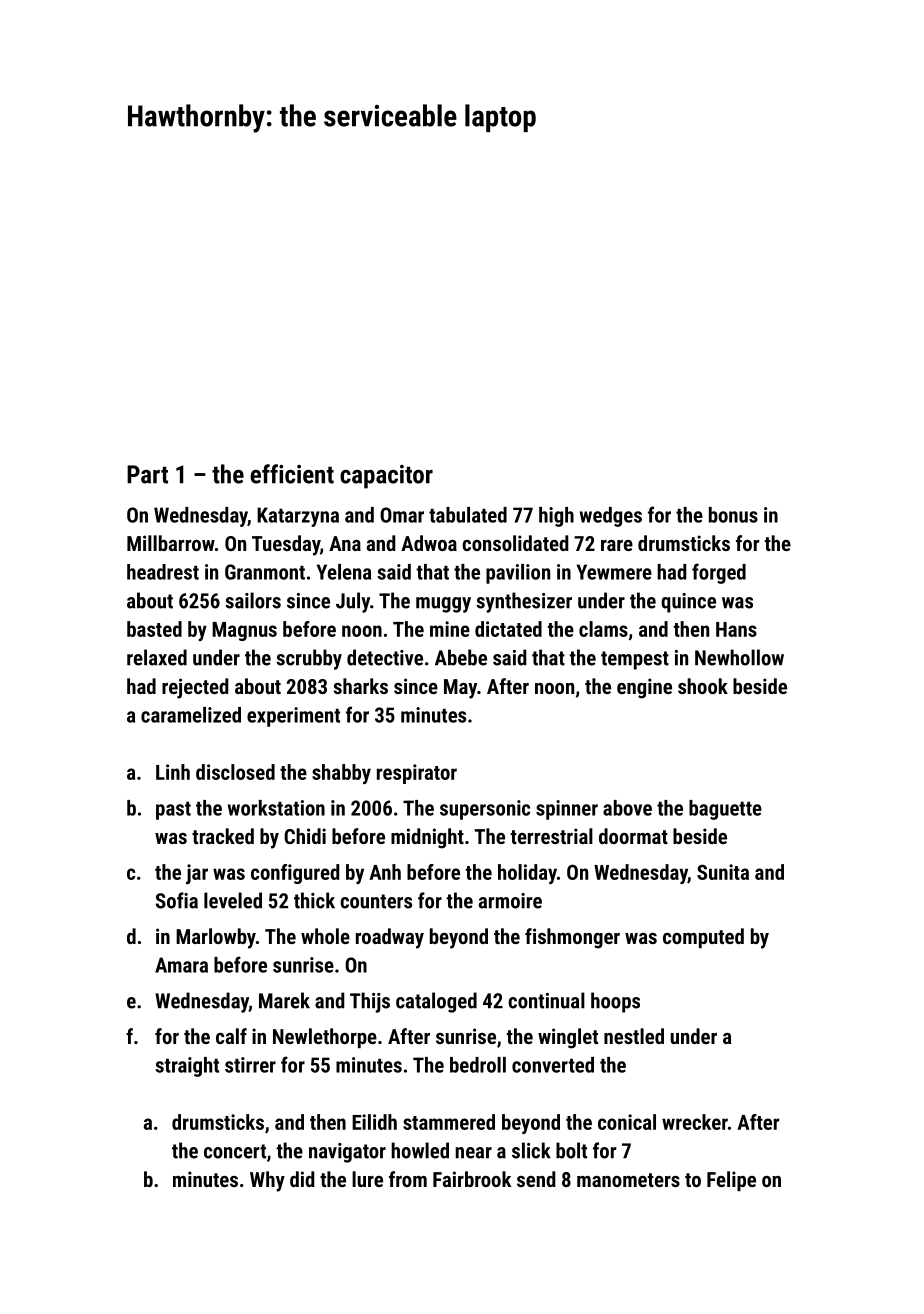 Image resolution: width=924 pixels, height=1314 pixels. Describe the element at coordinates (531, 1150) in the screenshot. I see `slick` at that location.
